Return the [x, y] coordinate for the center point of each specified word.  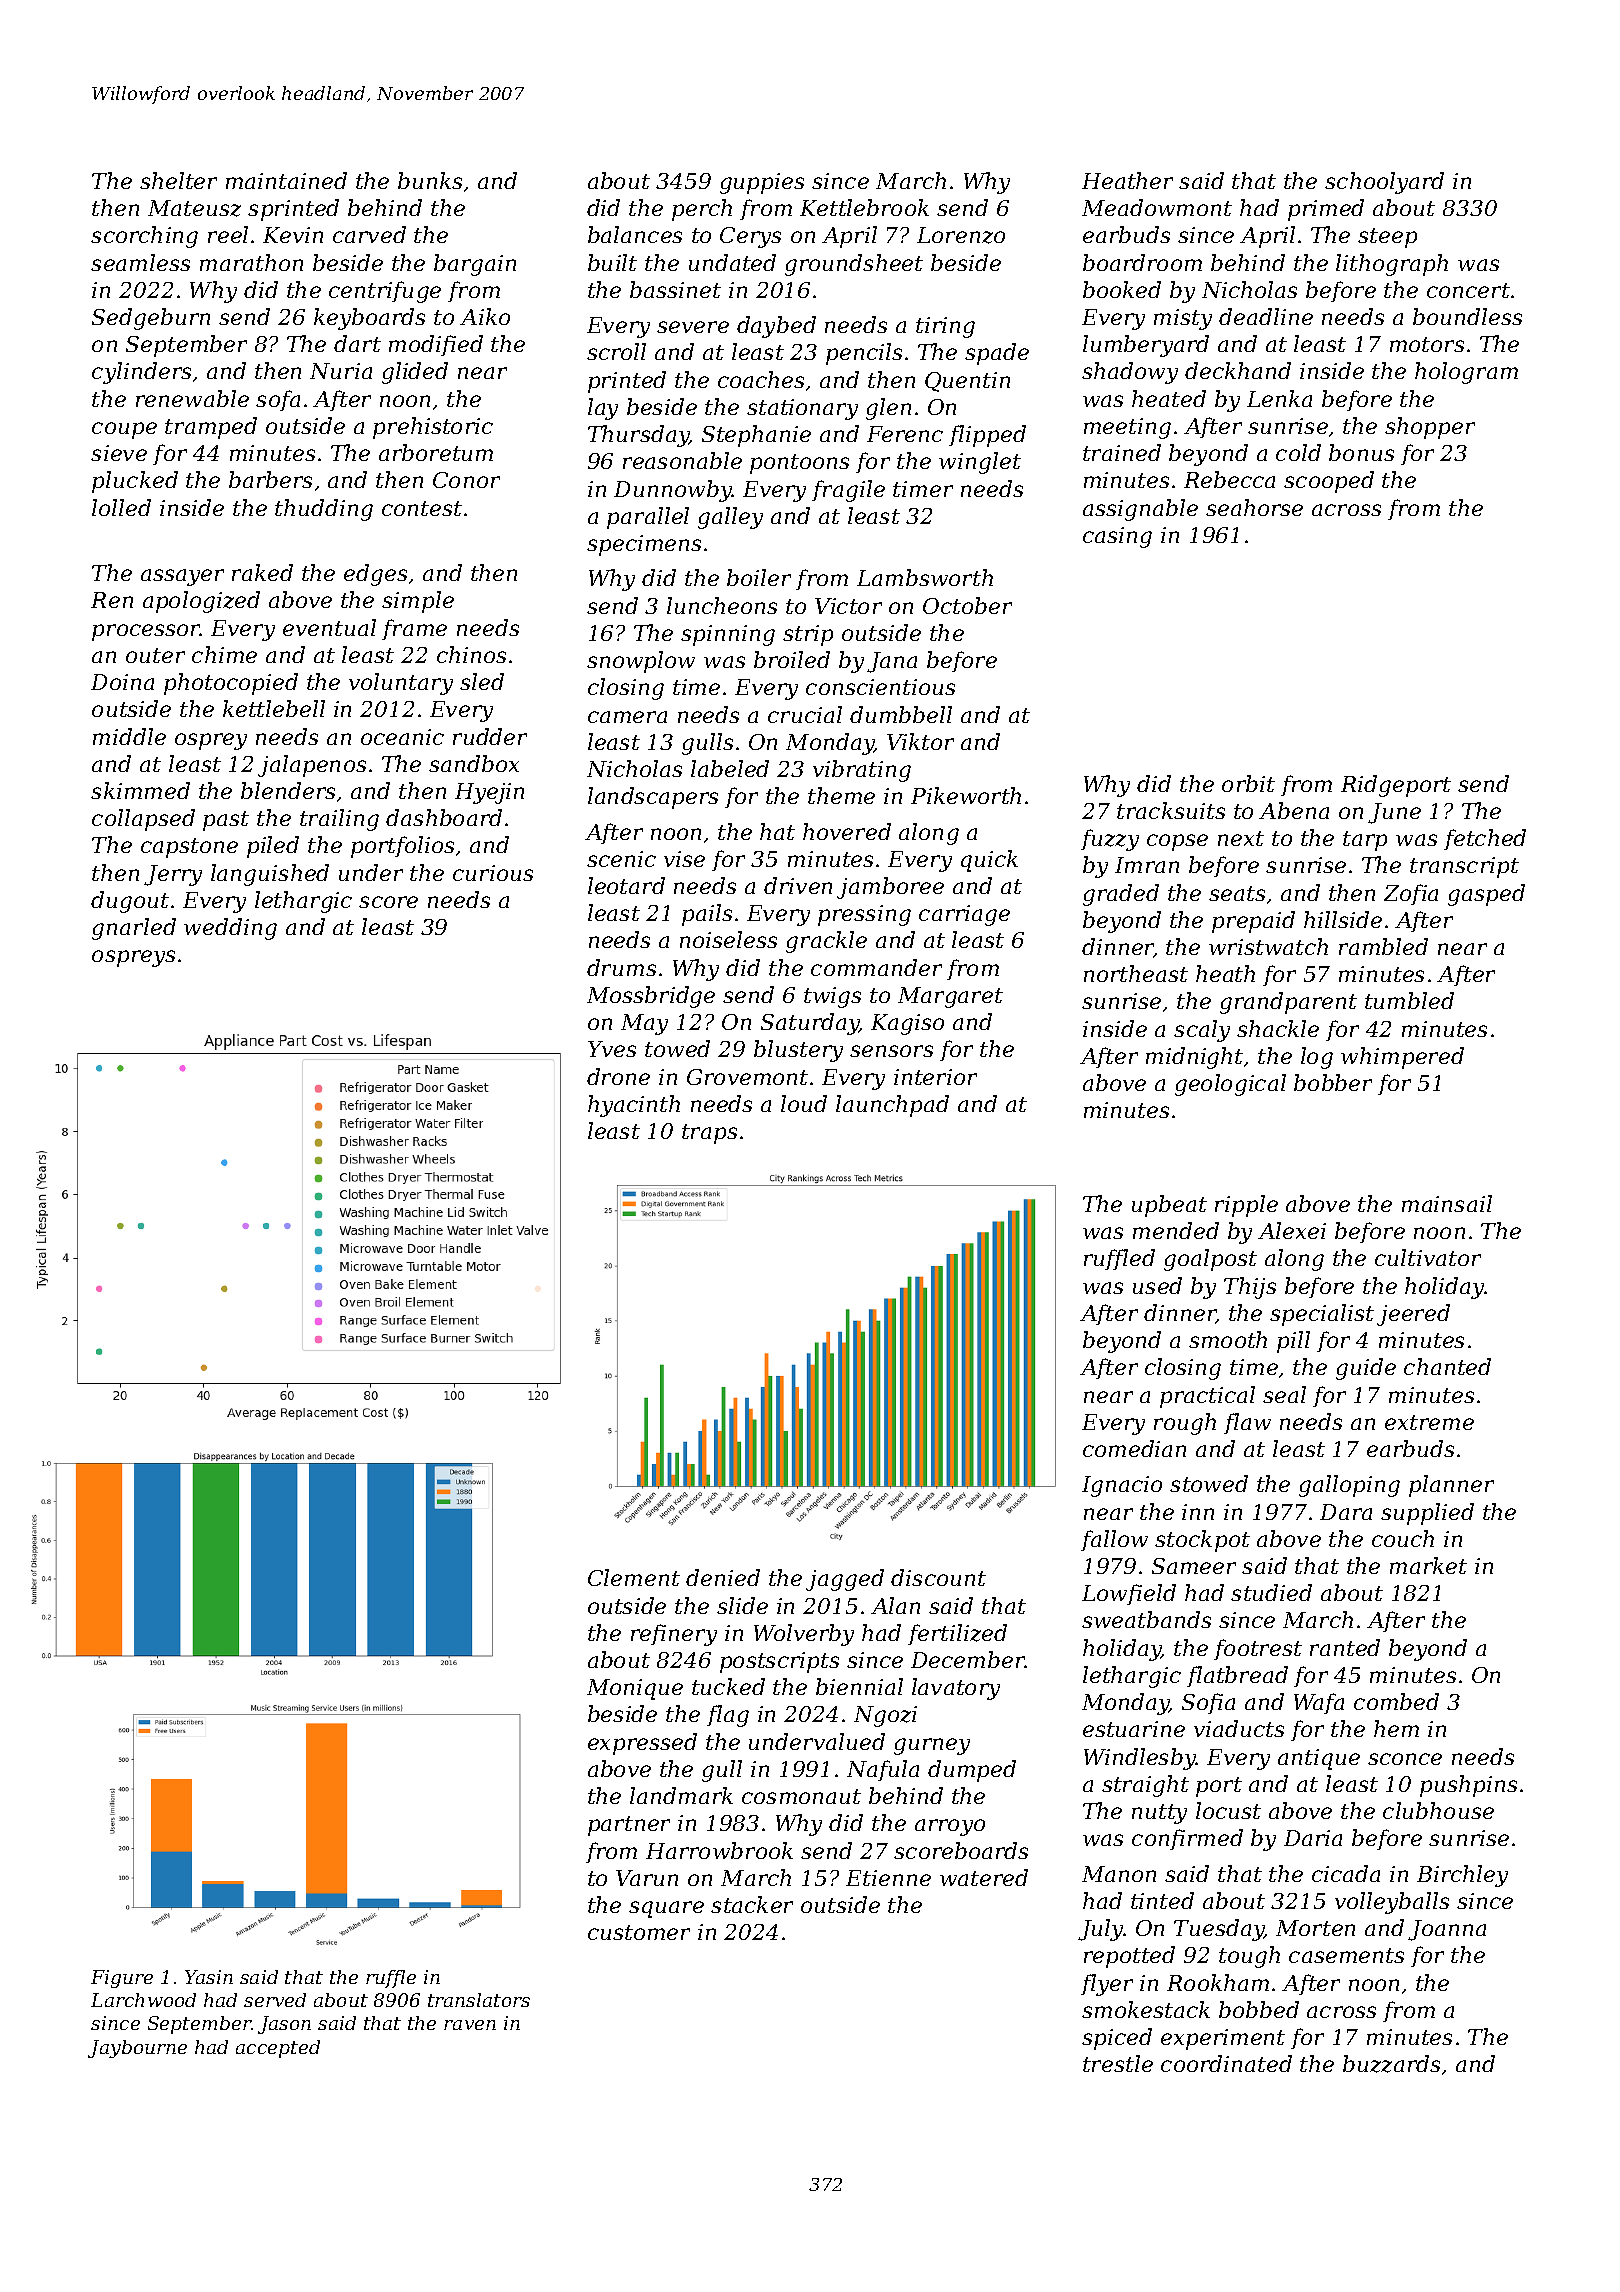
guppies [762, 183]
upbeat [1169, 1206]
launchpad [892, 1106]
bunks [430, 180]
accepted [278, 2049]
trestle [1118, 2063]
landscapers [653, 798]
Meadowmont [1157, 207]
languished [270, 875]
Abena [1294, 810]
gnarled [134, 929]
